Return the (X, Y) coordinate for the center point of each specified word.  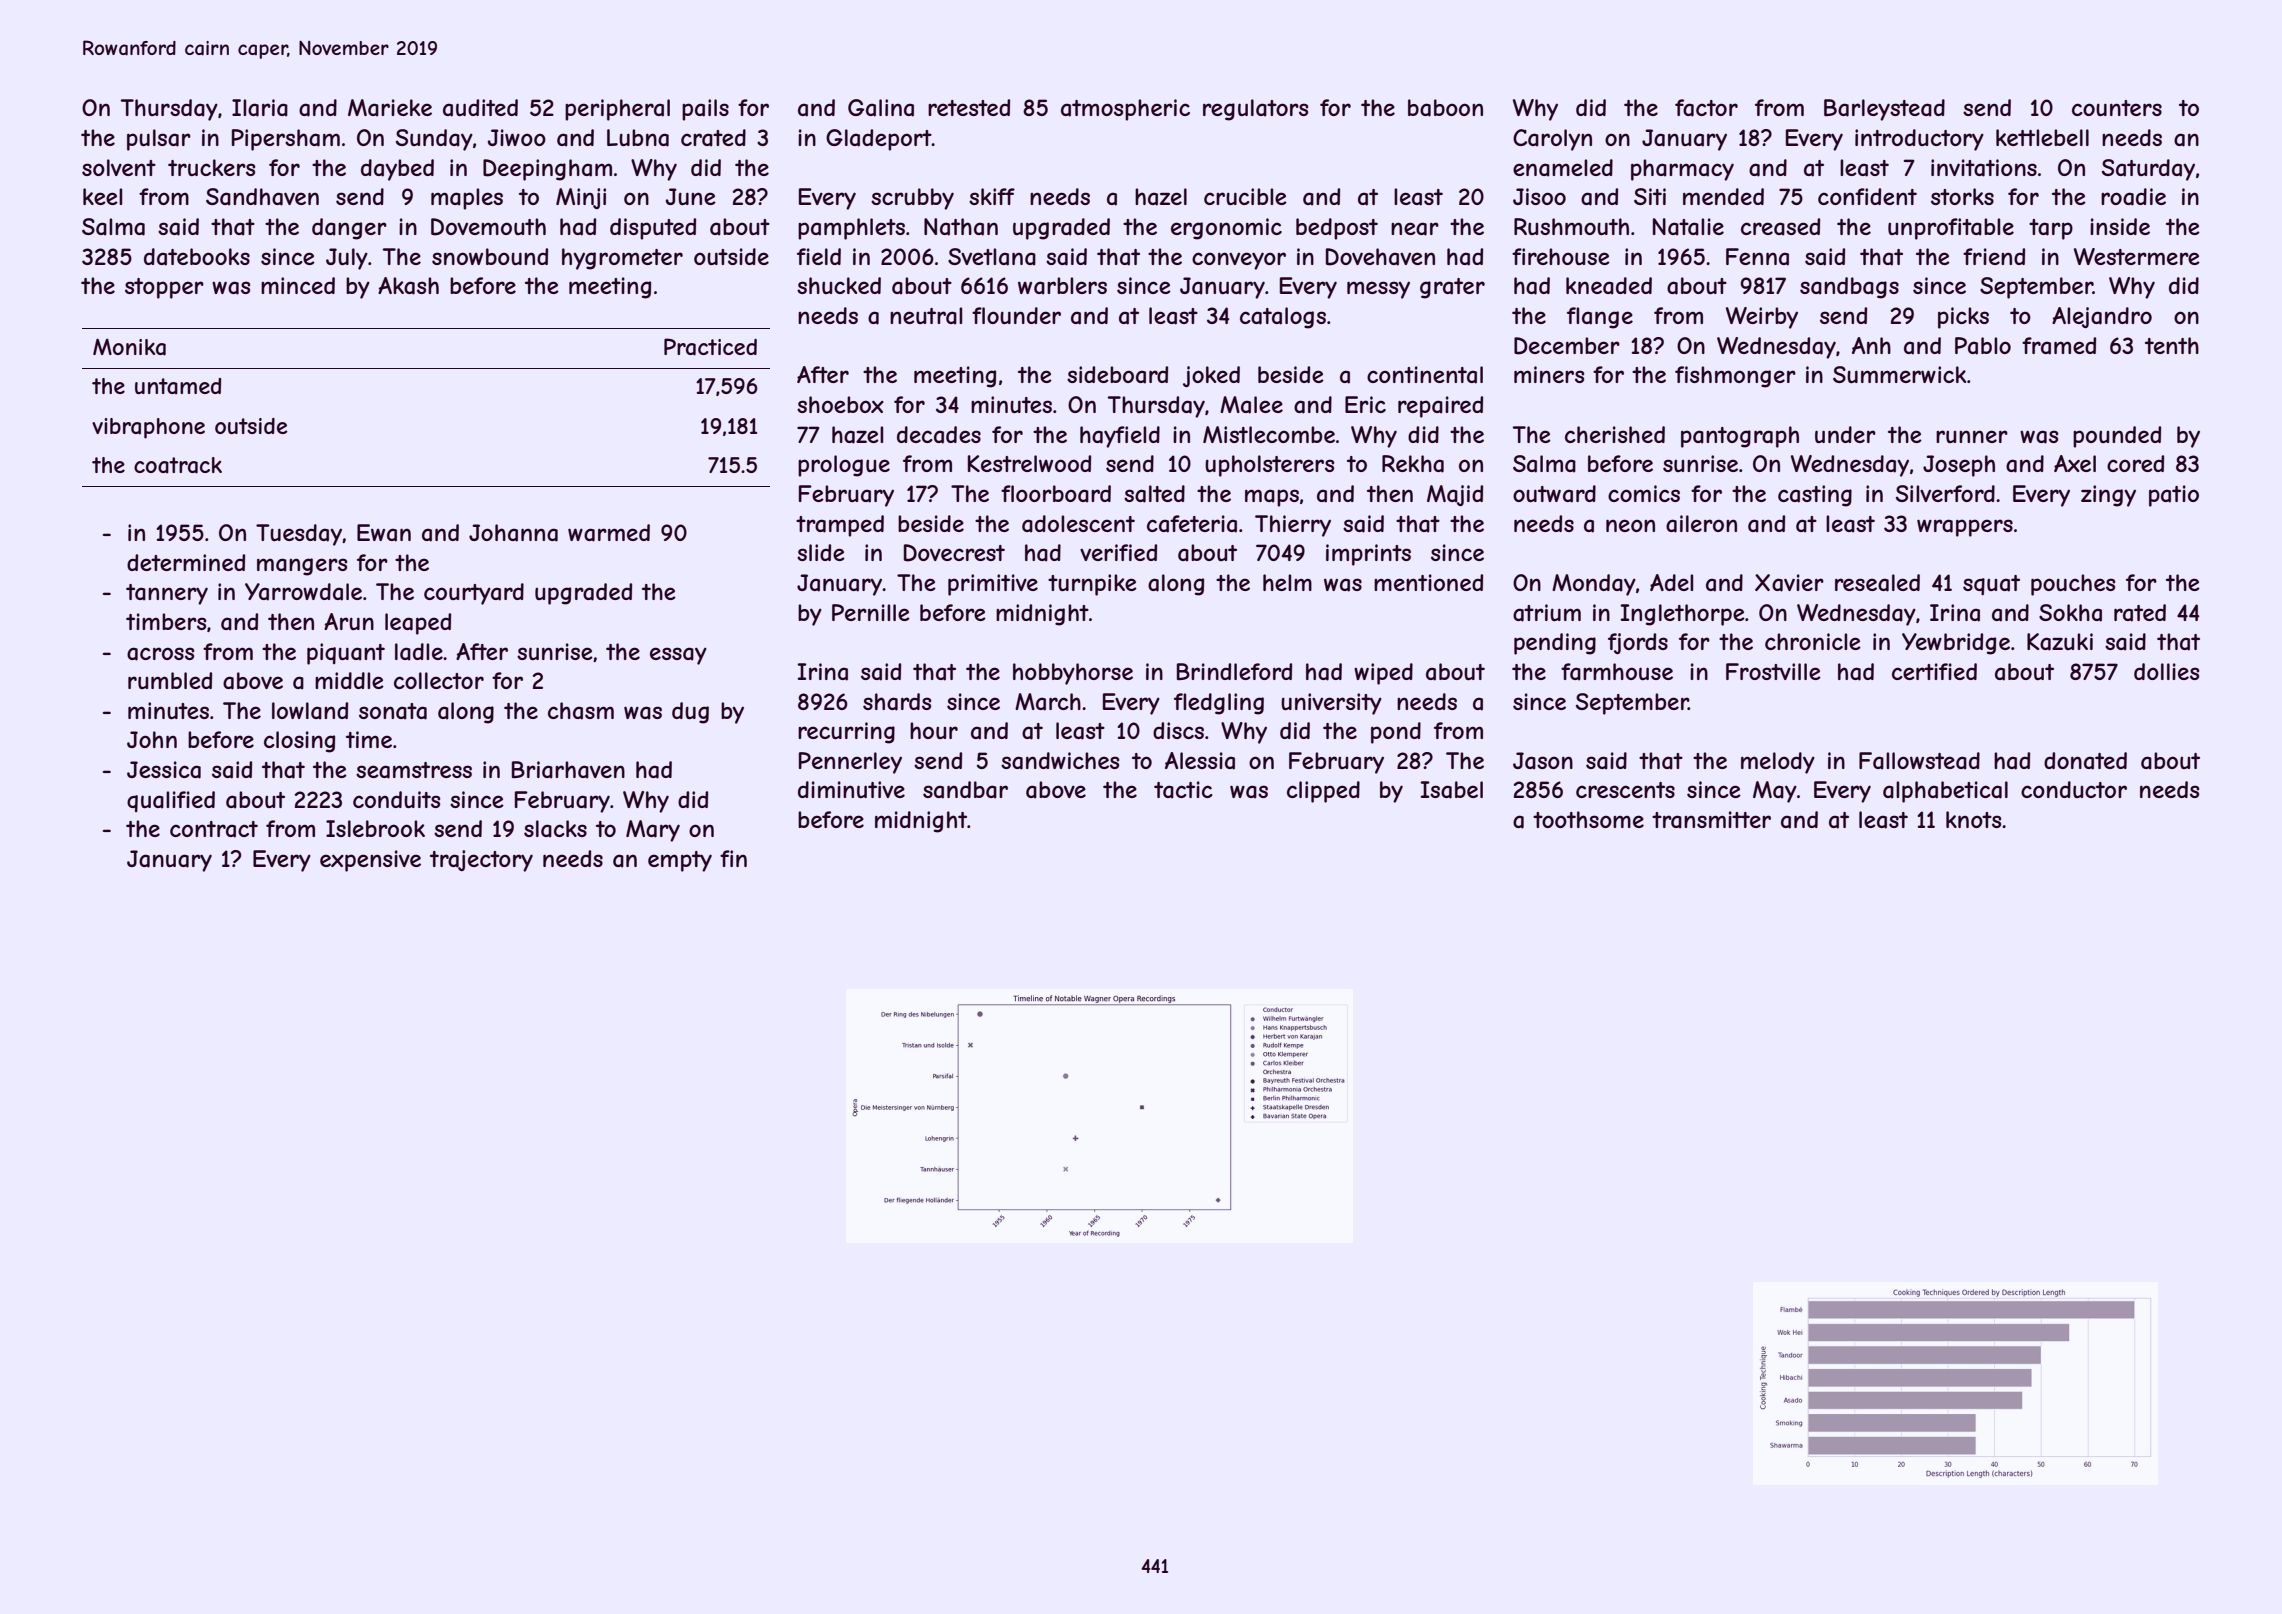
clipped (1323, 792)
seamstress (414, 770)
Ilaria (260, 108)
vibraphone (148, 428)
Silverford (1945, 493)
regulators (1255, 110)
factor (1706, 108)
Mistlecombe (1269, 434)
